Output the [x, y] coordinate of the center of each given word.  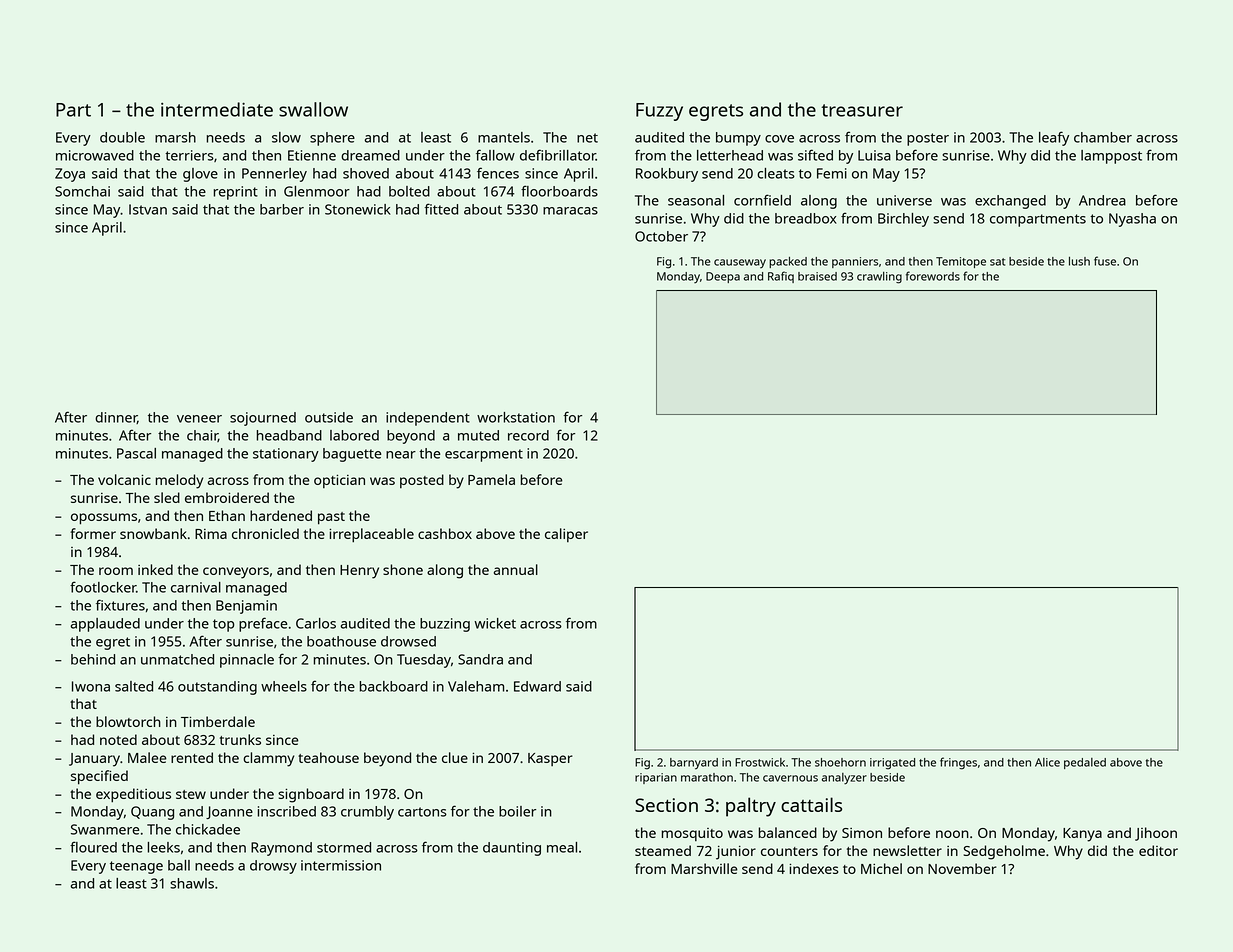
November [962, 868]
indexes [814, 868]
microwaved [95, 155]
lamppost [1111, 157]
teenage [136, 867]
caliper [566, 535]
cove [779, 139]
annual [516, 569]
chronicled [265, 533]
